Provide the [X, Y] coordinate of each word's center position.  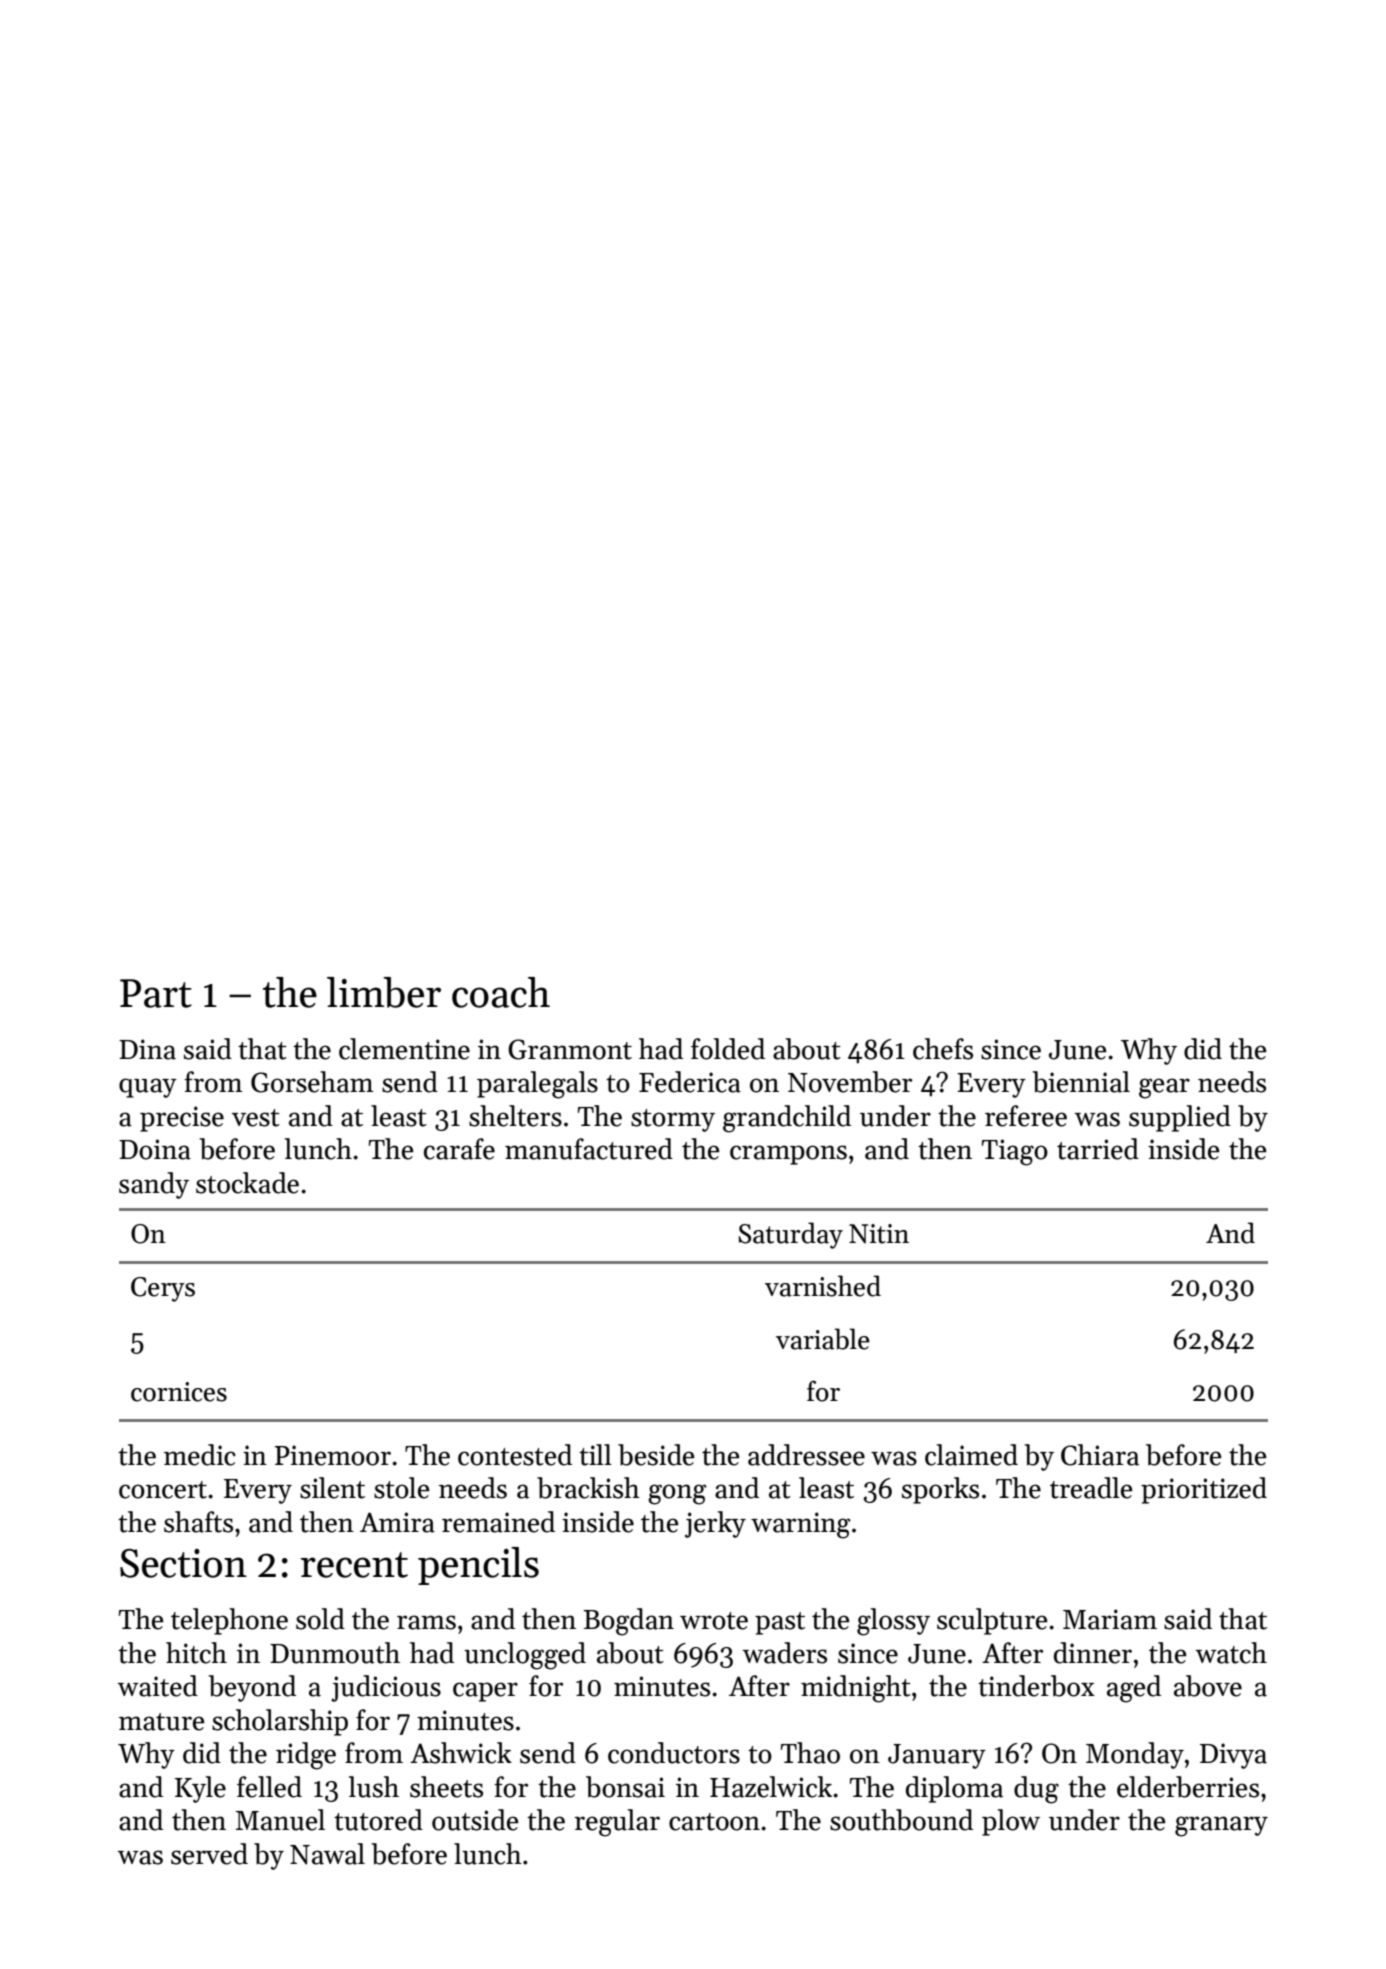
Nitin [879, 1234]
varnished [823, 1286]
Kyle [200, 1789]
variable [823, 1339]
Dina [147, 1049]
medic [200, 1455]
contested [515, 1455]
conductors [674, 1753]
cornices [179, 1392]
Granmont [570, 1049]
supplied [1180, 1118]
